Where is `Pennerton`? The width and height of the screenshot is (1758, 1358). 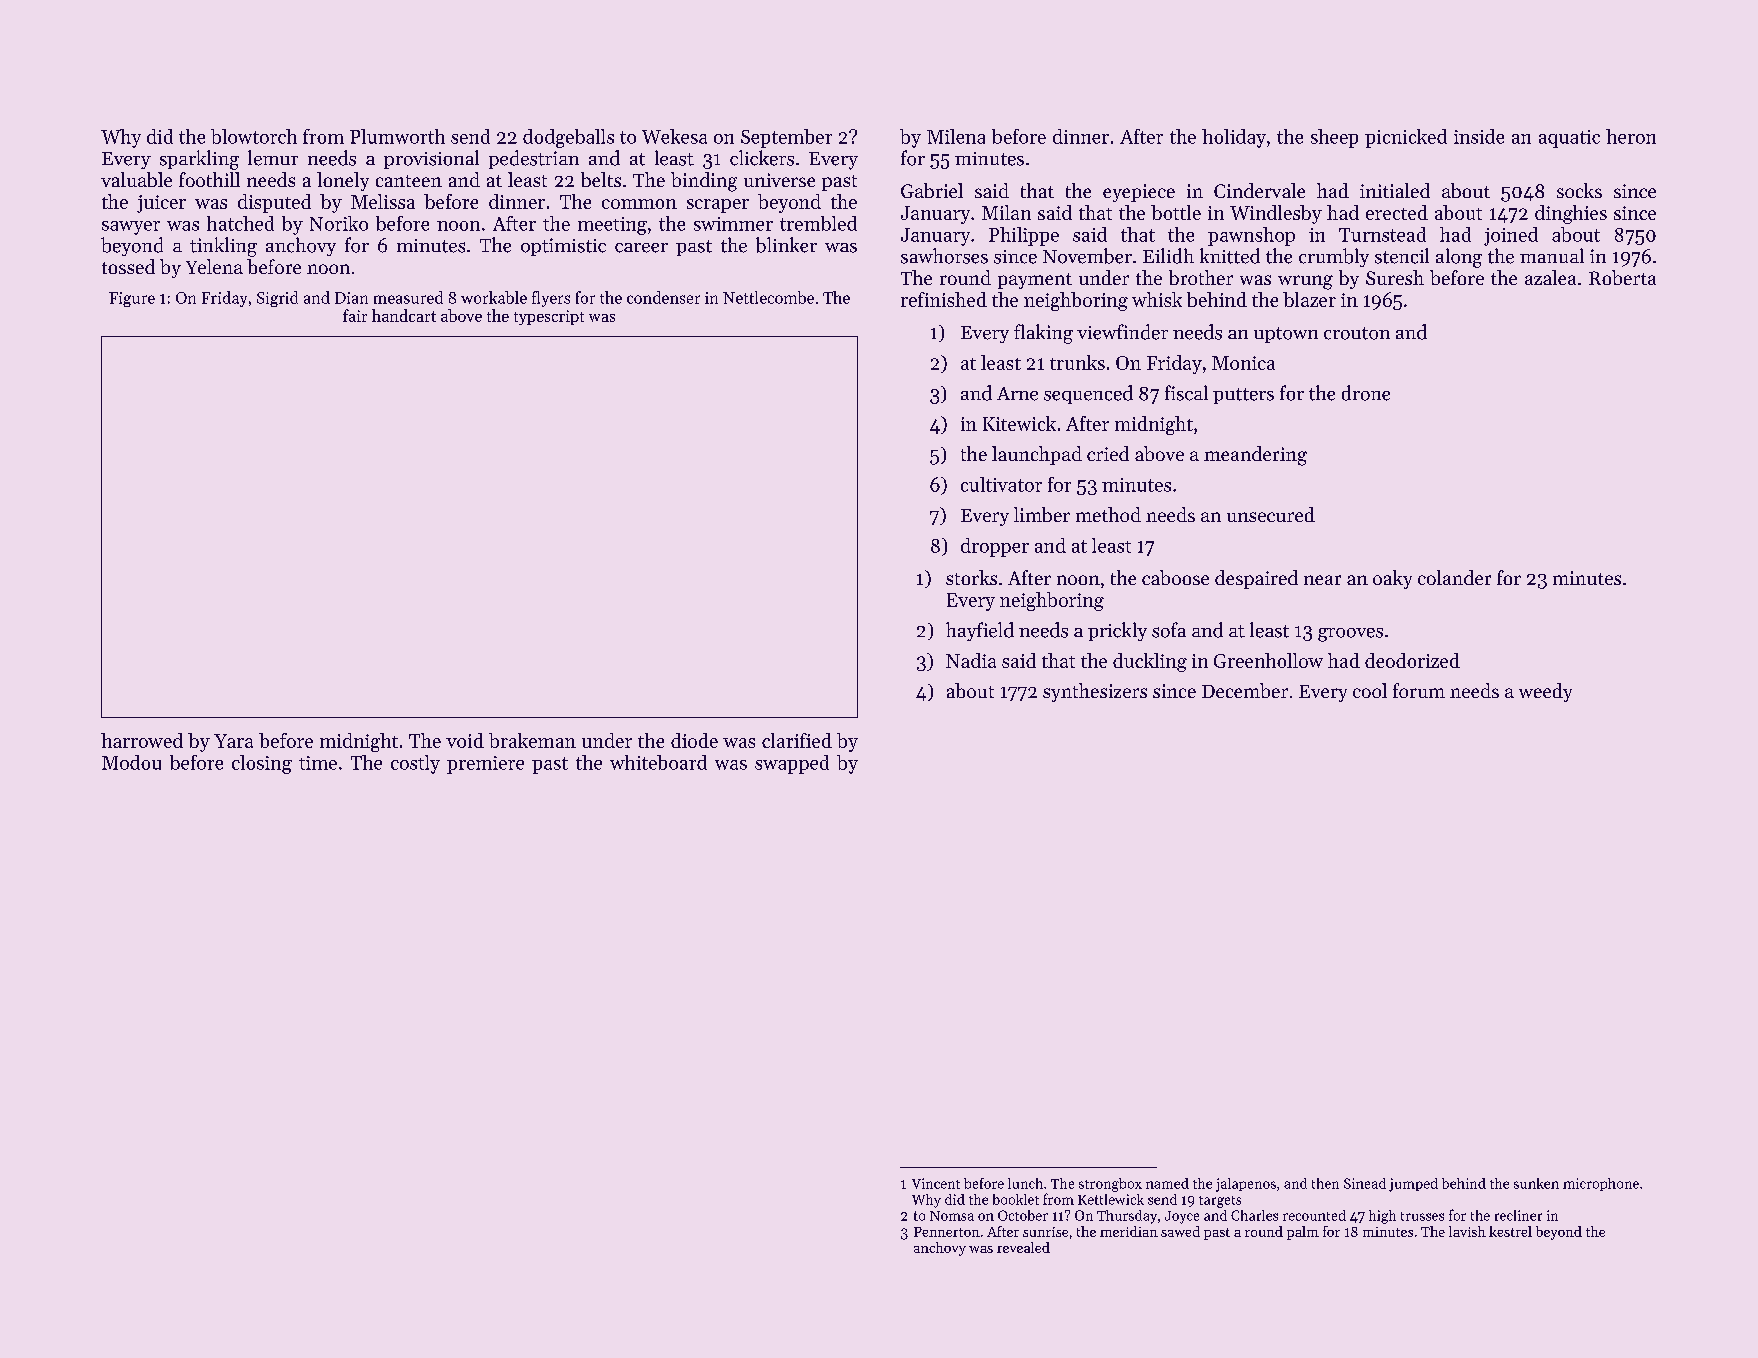 Pennerton is located at coordinates (947, 1232).
